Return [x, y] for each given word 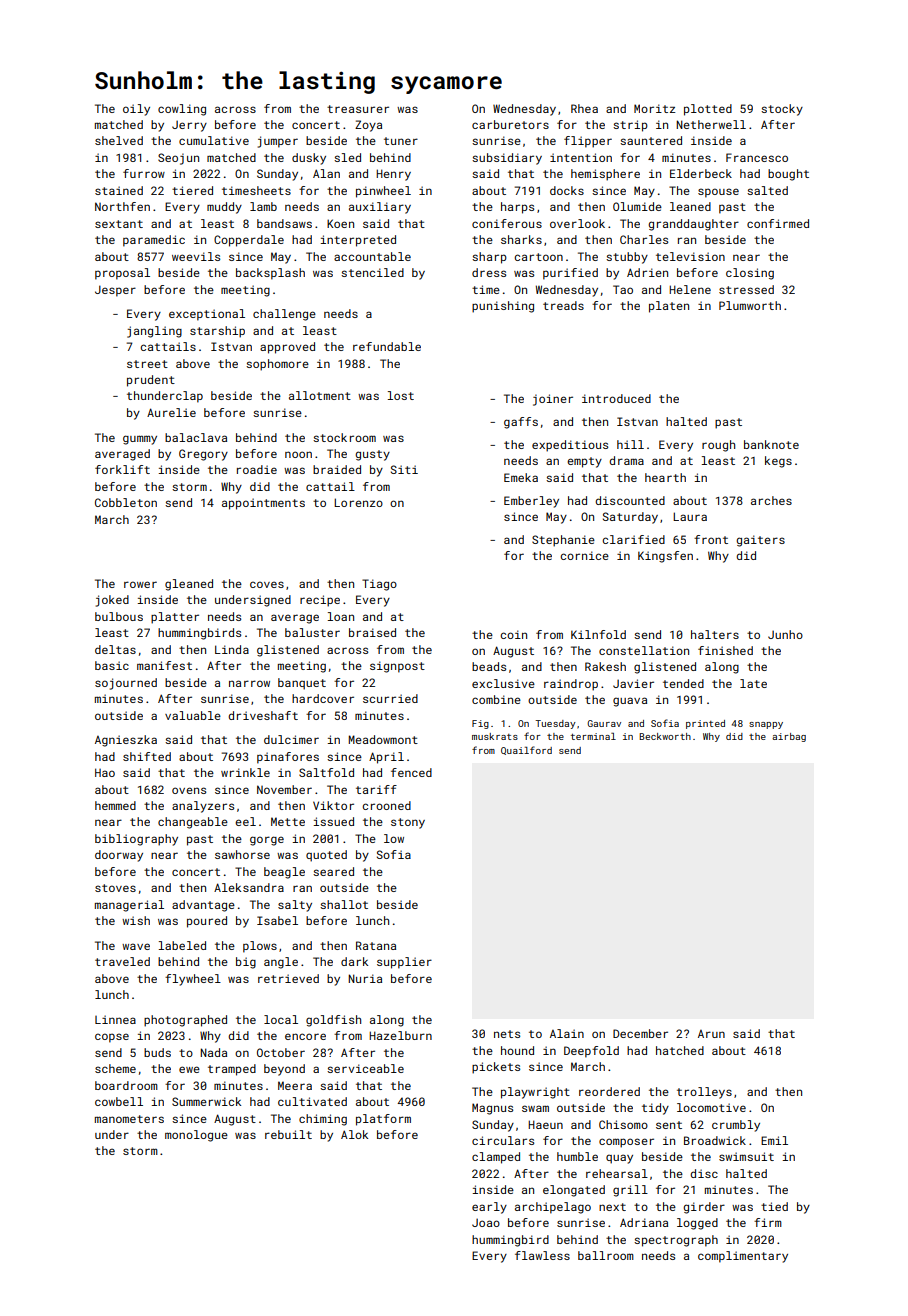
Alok [354, 1134]
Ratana [376, 945]
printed [705, 724]
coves [267, 584]
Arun [711, 1034]
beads [489, 666]
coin [513, 634]
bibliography [136, 840]
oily [136, 110]
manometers [129, 1119]
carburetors [510, 124]
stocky [782, 110]
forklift [122, 469]
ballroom [606, 1255]
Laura [690, 516]
